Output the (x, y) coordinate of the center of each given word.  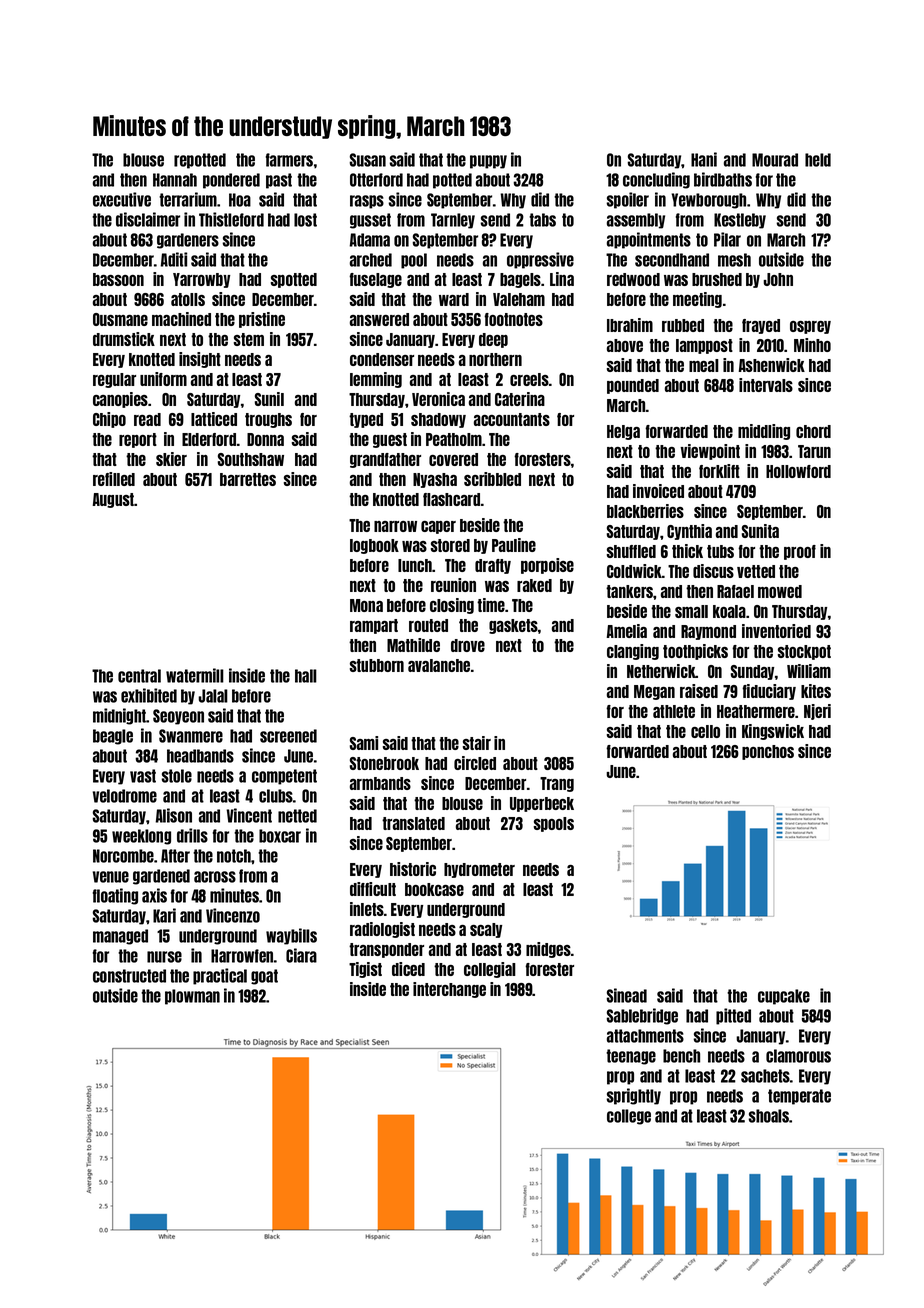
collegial (490, 970)
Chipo (109, 420)
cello (705, 731)
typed (366, 420)
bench (681, 1056)
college (629, 1117)
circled (475, 763)
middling (764, 432)
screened (288, 736)
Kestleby (740, 221)
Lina (562, 279)
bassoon (118, 279)
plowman (192, 997)
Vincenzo (233, 915)
